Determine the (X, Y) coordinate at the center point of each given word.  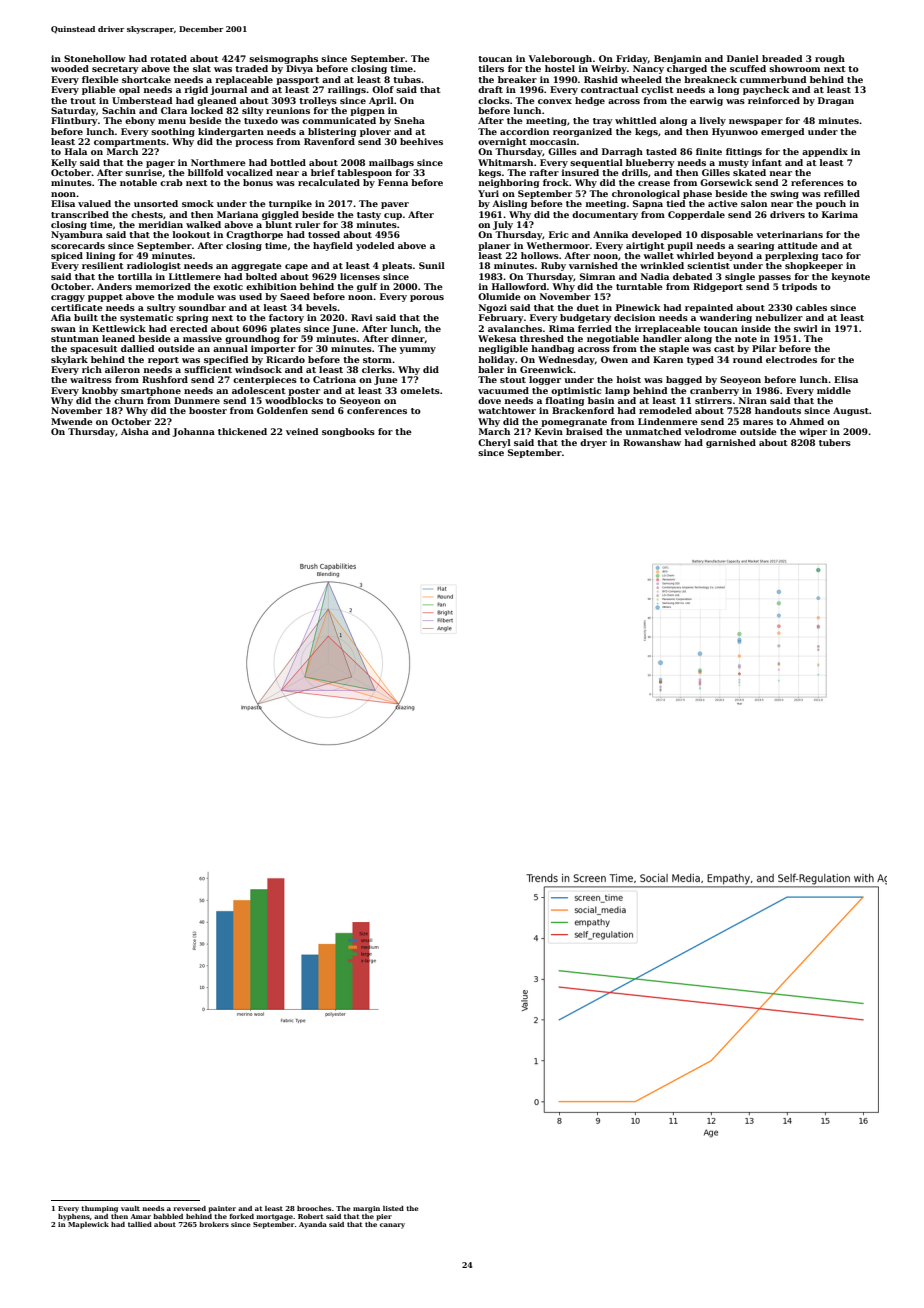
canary (392, 1226)
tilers (491, 68)
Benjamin (678, 59)
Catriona (334, 379)
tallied (140, 1224)
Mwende (72, 421)
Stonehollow (95, 58)
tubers (835, 442)
